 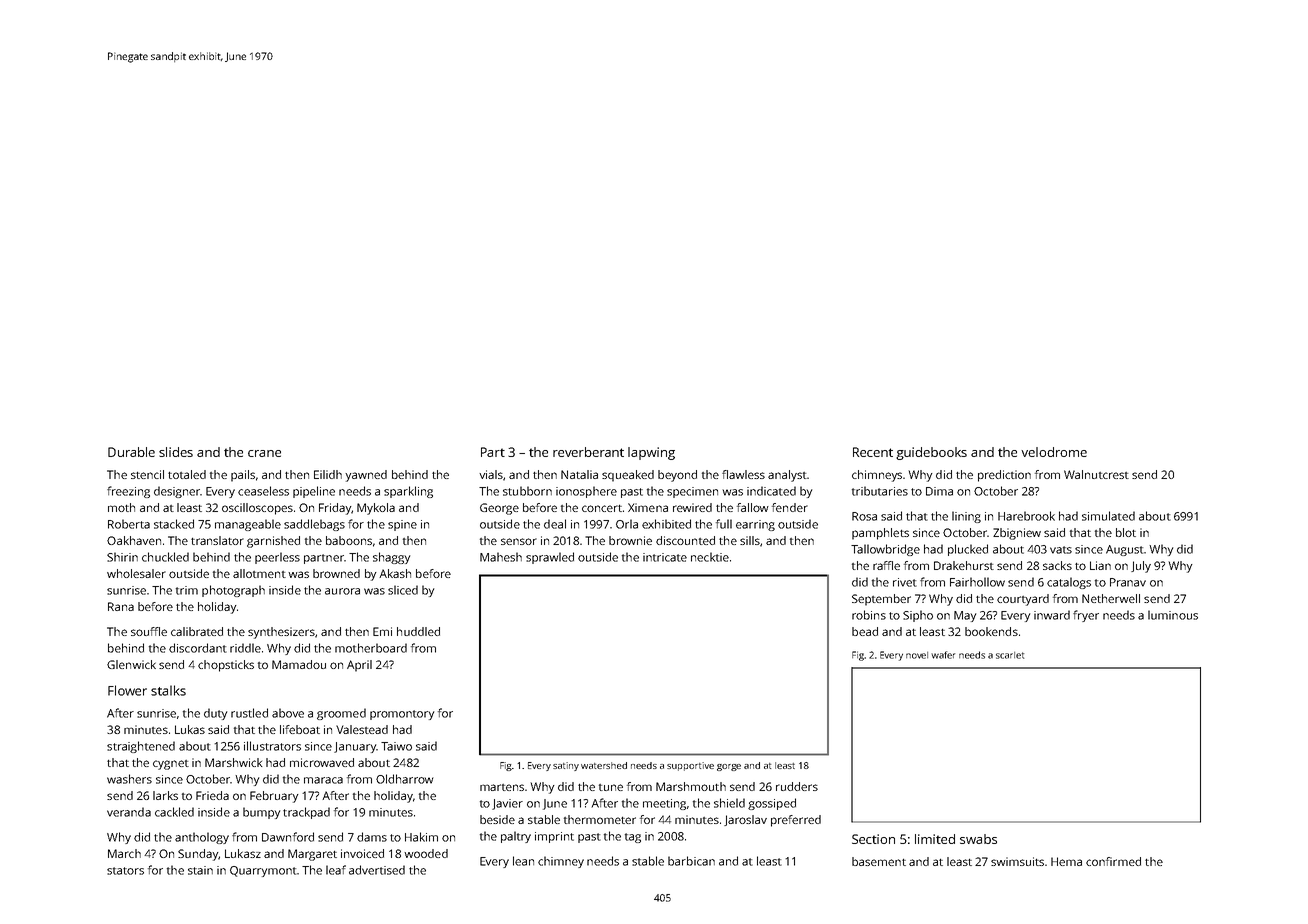 What do you see at coordinates (131, 452) in the image?
I see `Durable` at bounding box center [131, 452].
